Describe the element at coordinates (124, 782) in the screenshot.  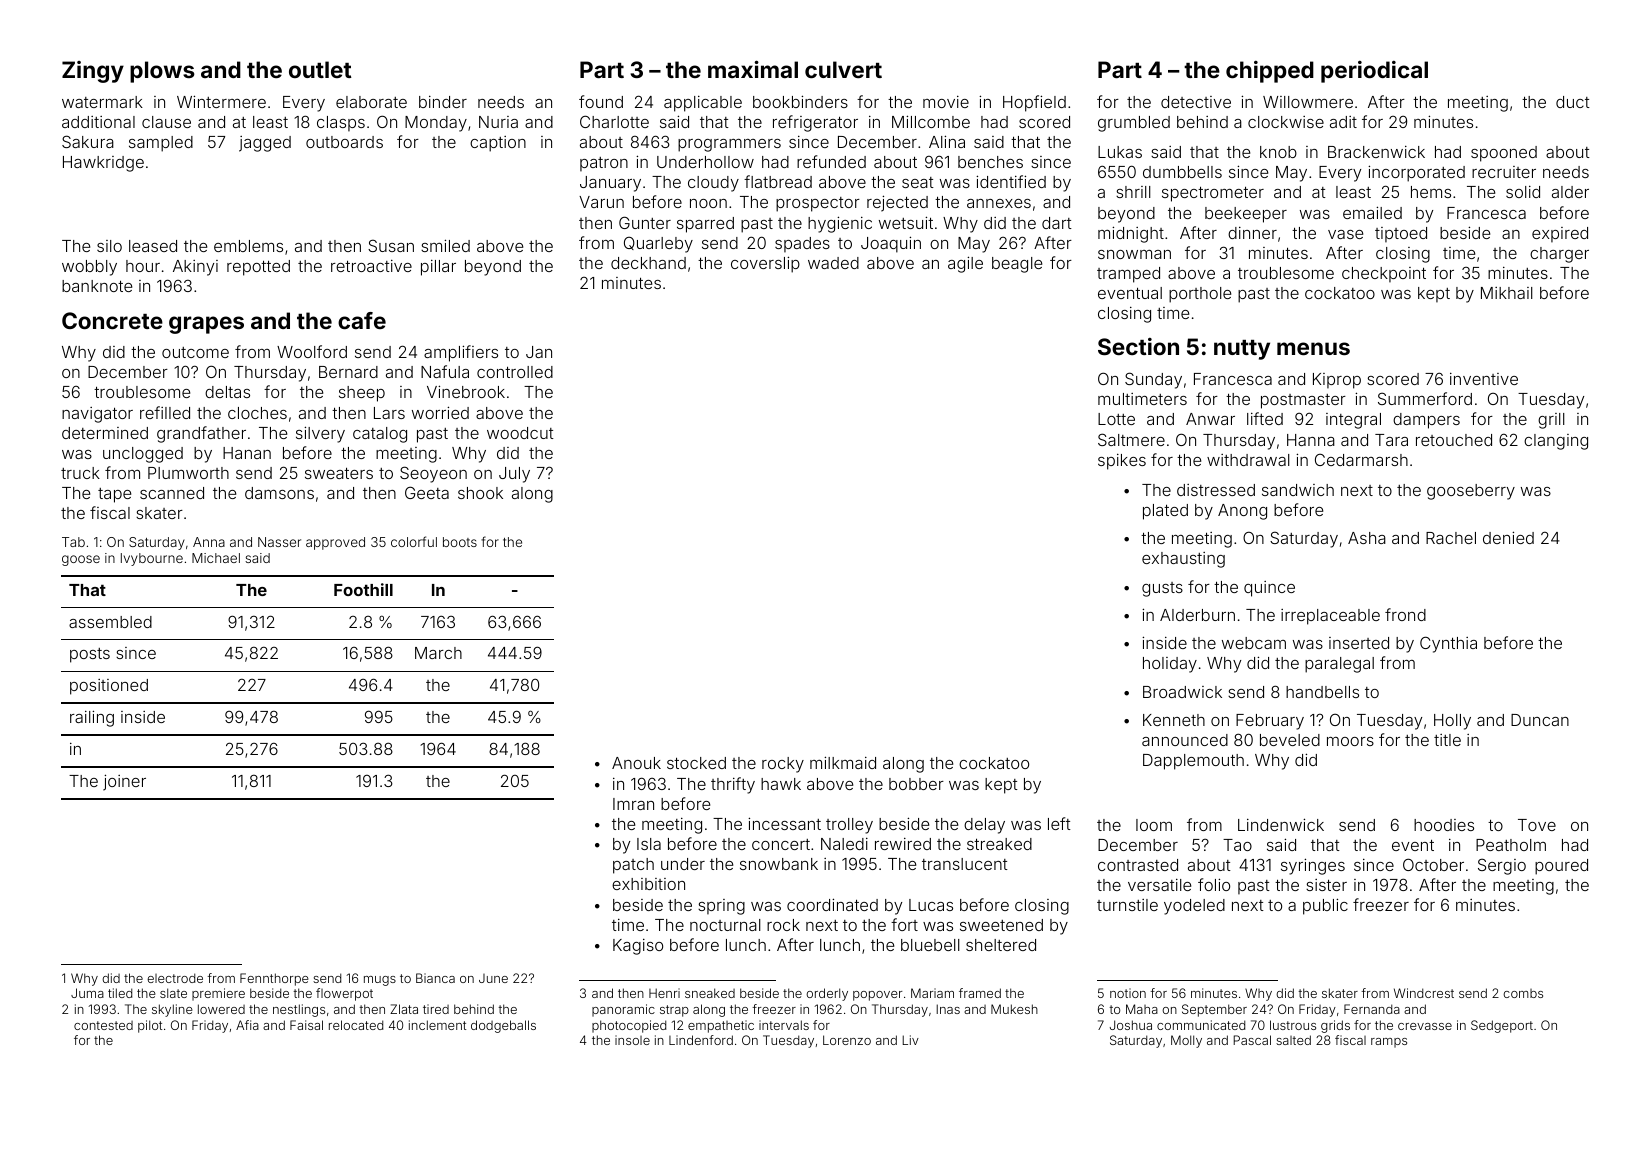
I see `joiner` at that location.
